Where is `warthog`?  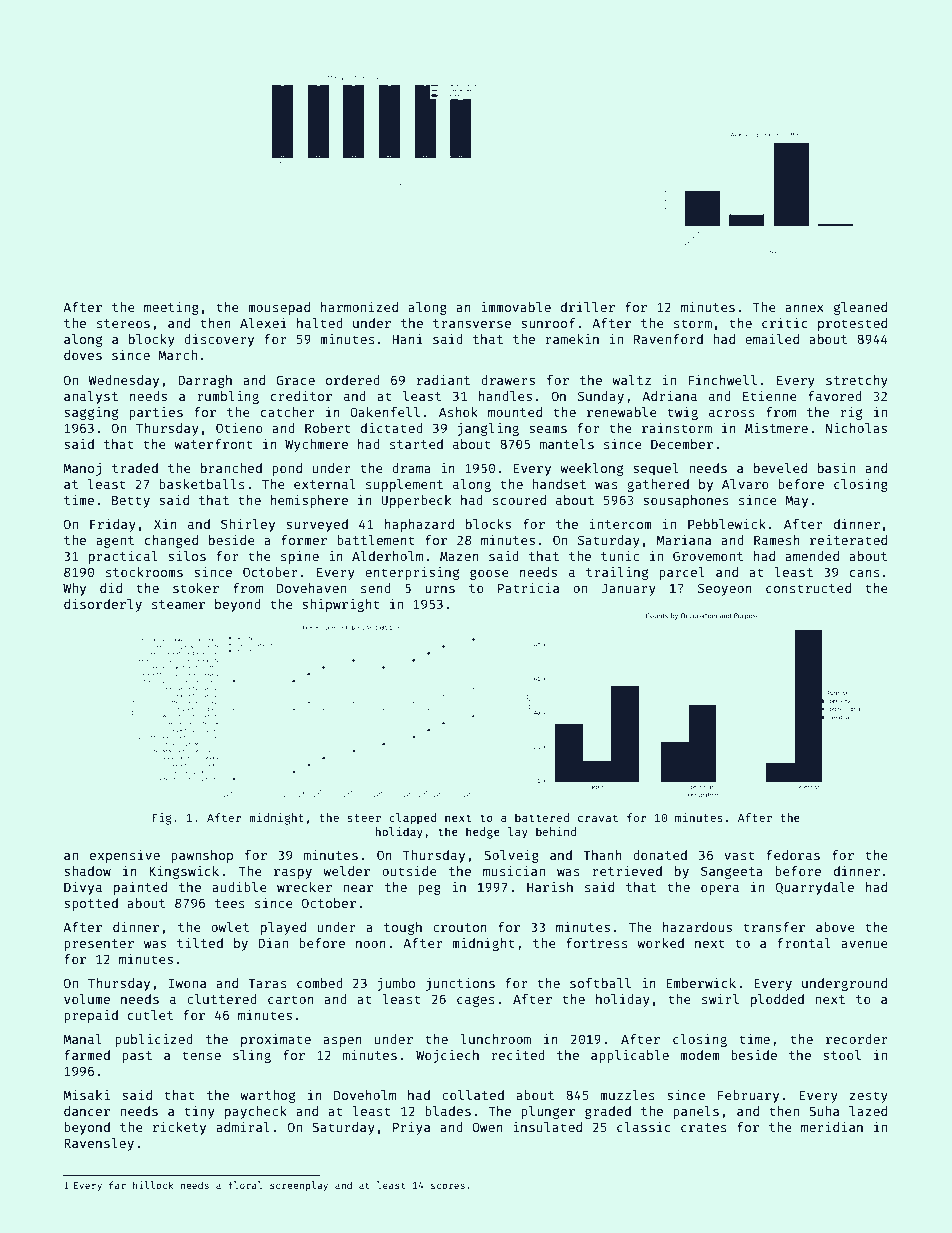
warthog is located at coordinates (267, 1096).
